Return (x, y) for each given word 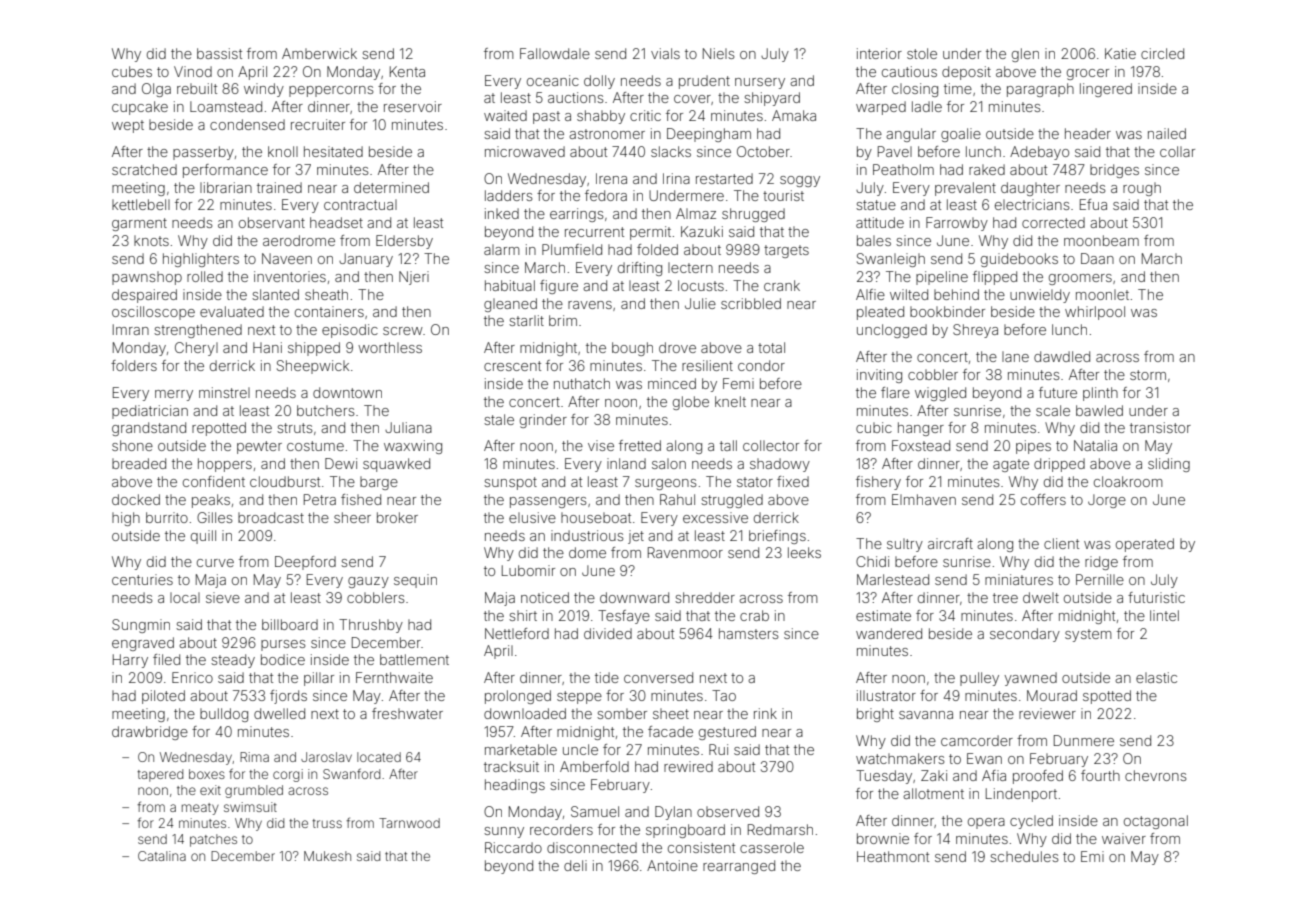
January (366, 260)
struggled (732, 501)
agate (1011, 465)
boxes (207, 774)
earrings (576, 215)
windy (264, 90)
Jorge (1107, 501)
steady (233, 661)
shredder (705, 597)
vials (665, 53)
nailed (1167, 133)
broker (397, 517)
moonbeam (1101, 240)
